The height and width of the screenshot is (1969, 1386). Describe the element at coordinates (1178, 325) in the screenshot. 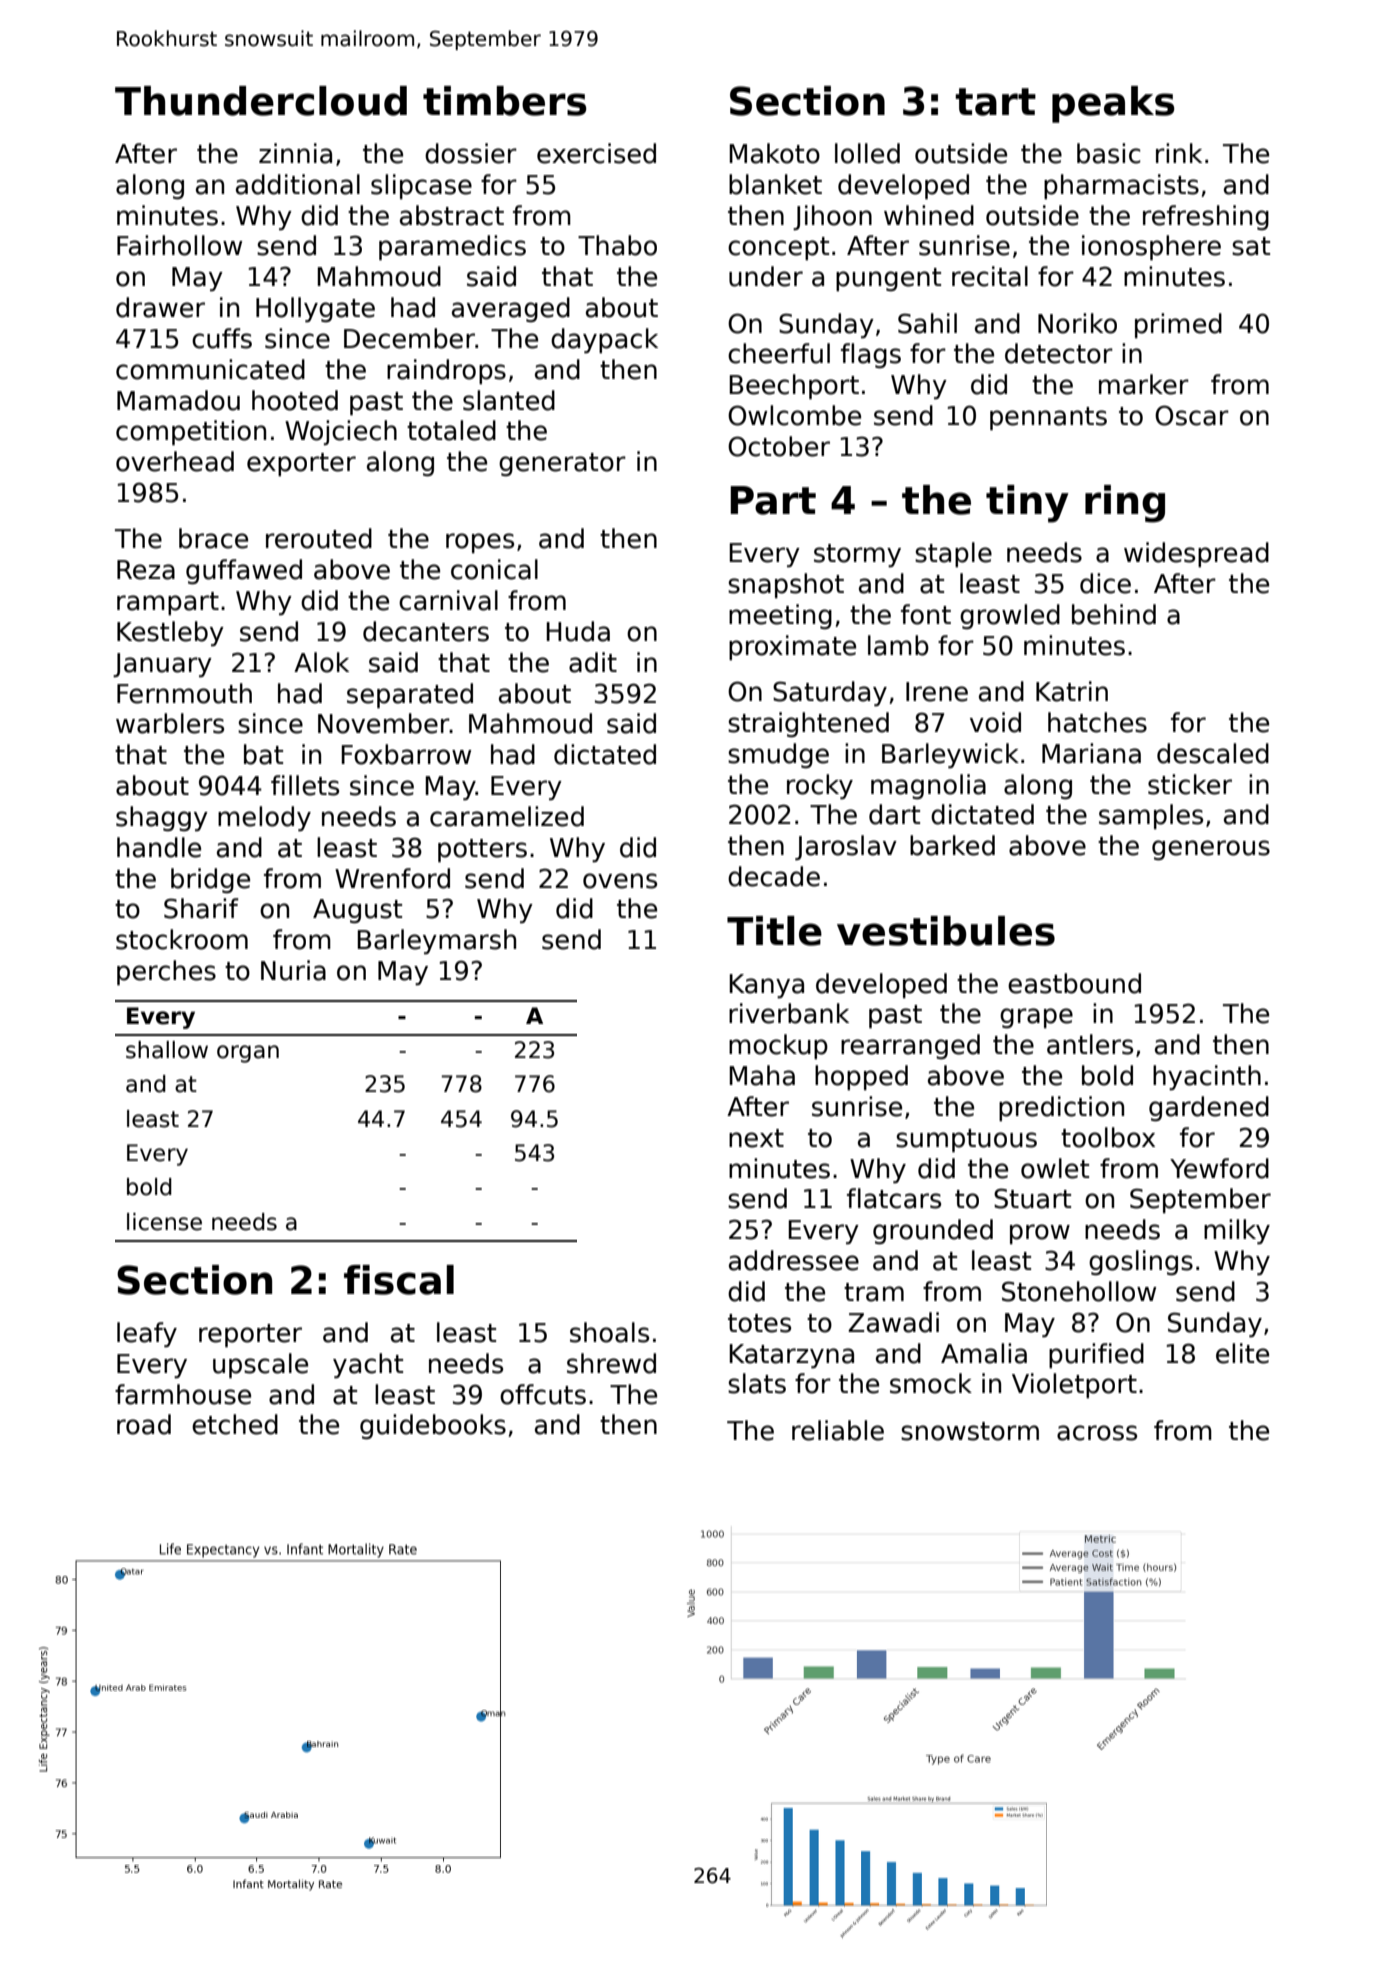

I see `primed` at that location.
